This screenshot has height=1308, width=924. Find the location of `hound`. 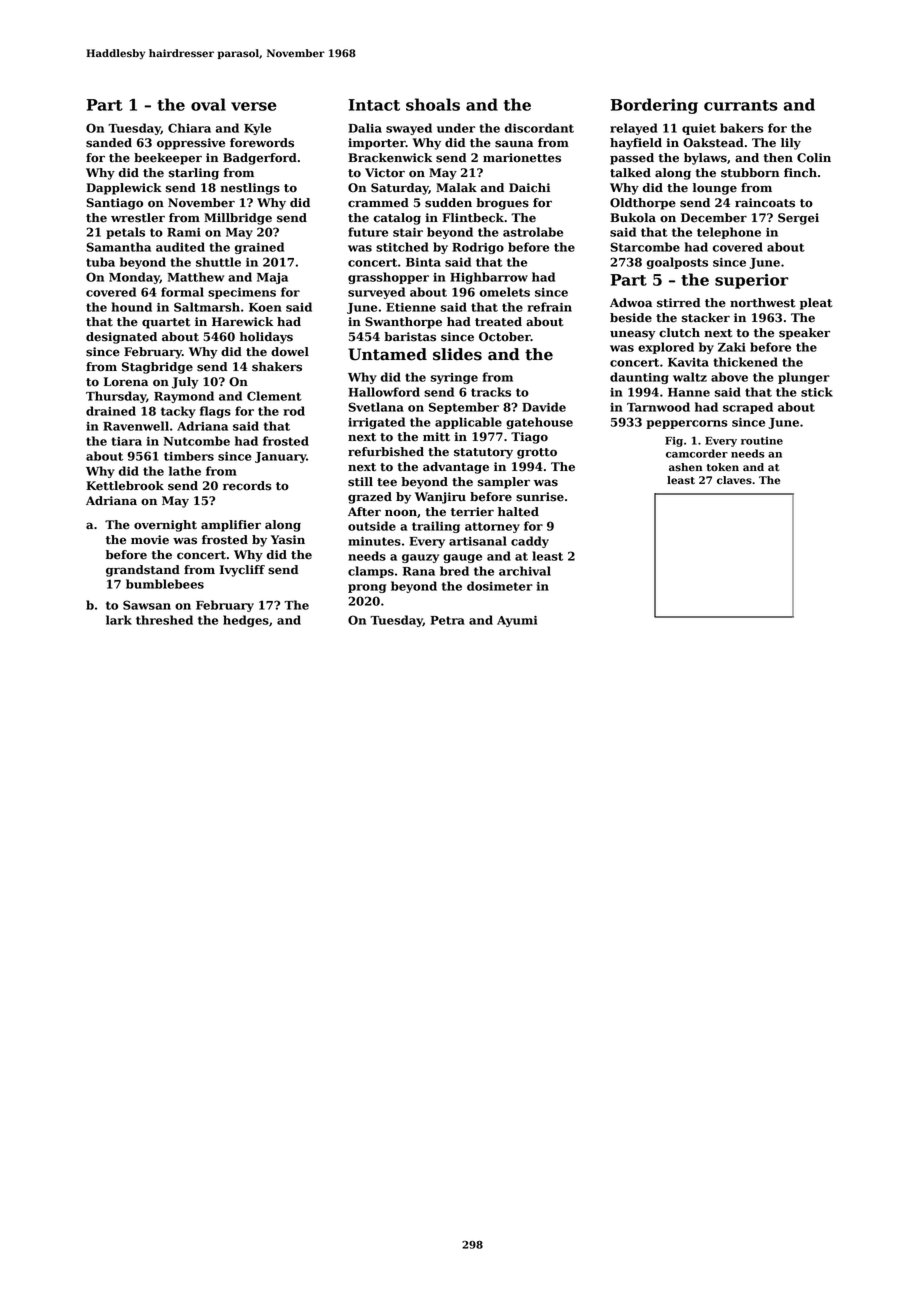

hound is located at coordinates (132, 307).
